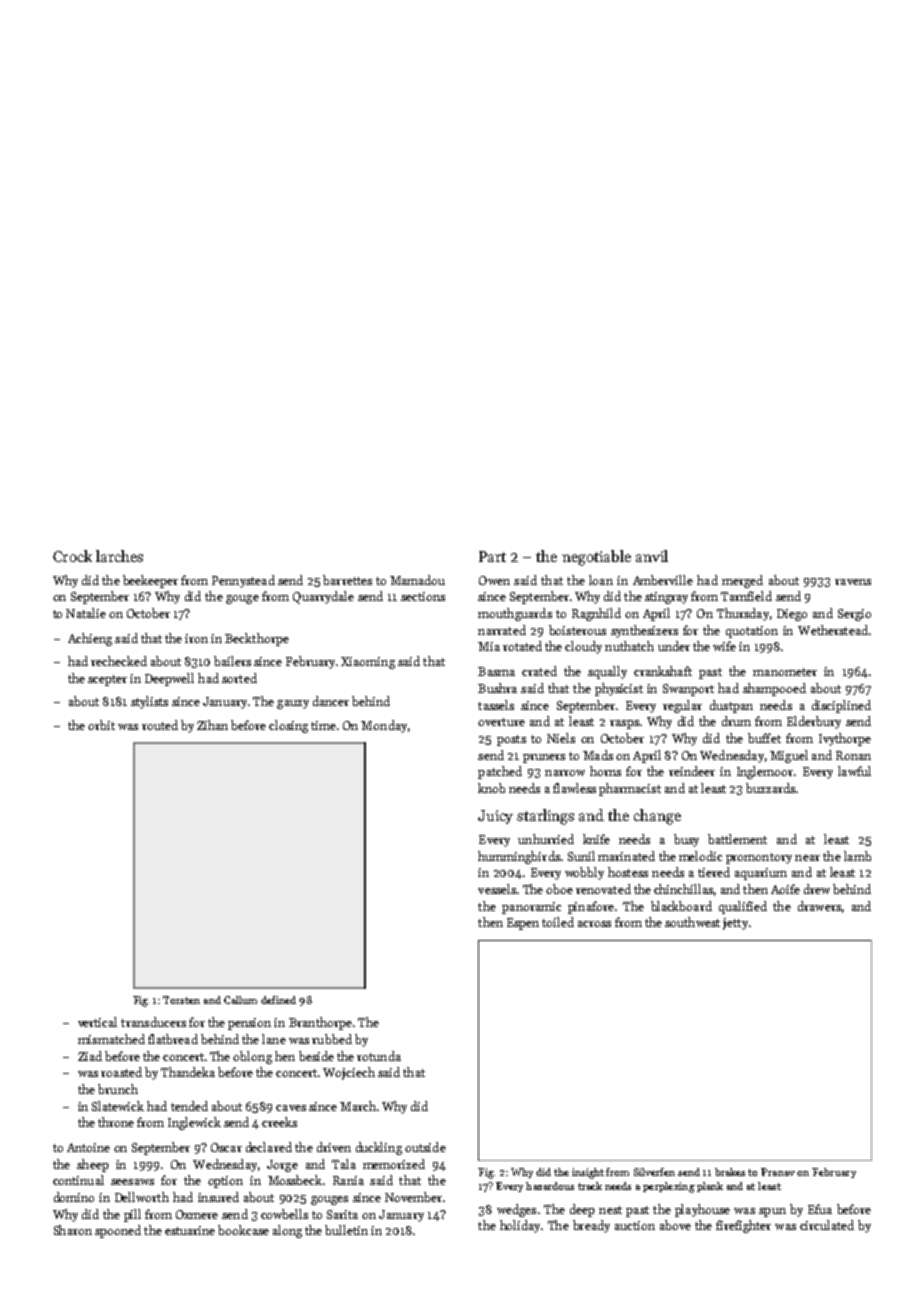 The image size is (924, 1308). What do you see at coordinates (657, 817) in the screenshot?
I see `change` at bounding box center [657, 817].
